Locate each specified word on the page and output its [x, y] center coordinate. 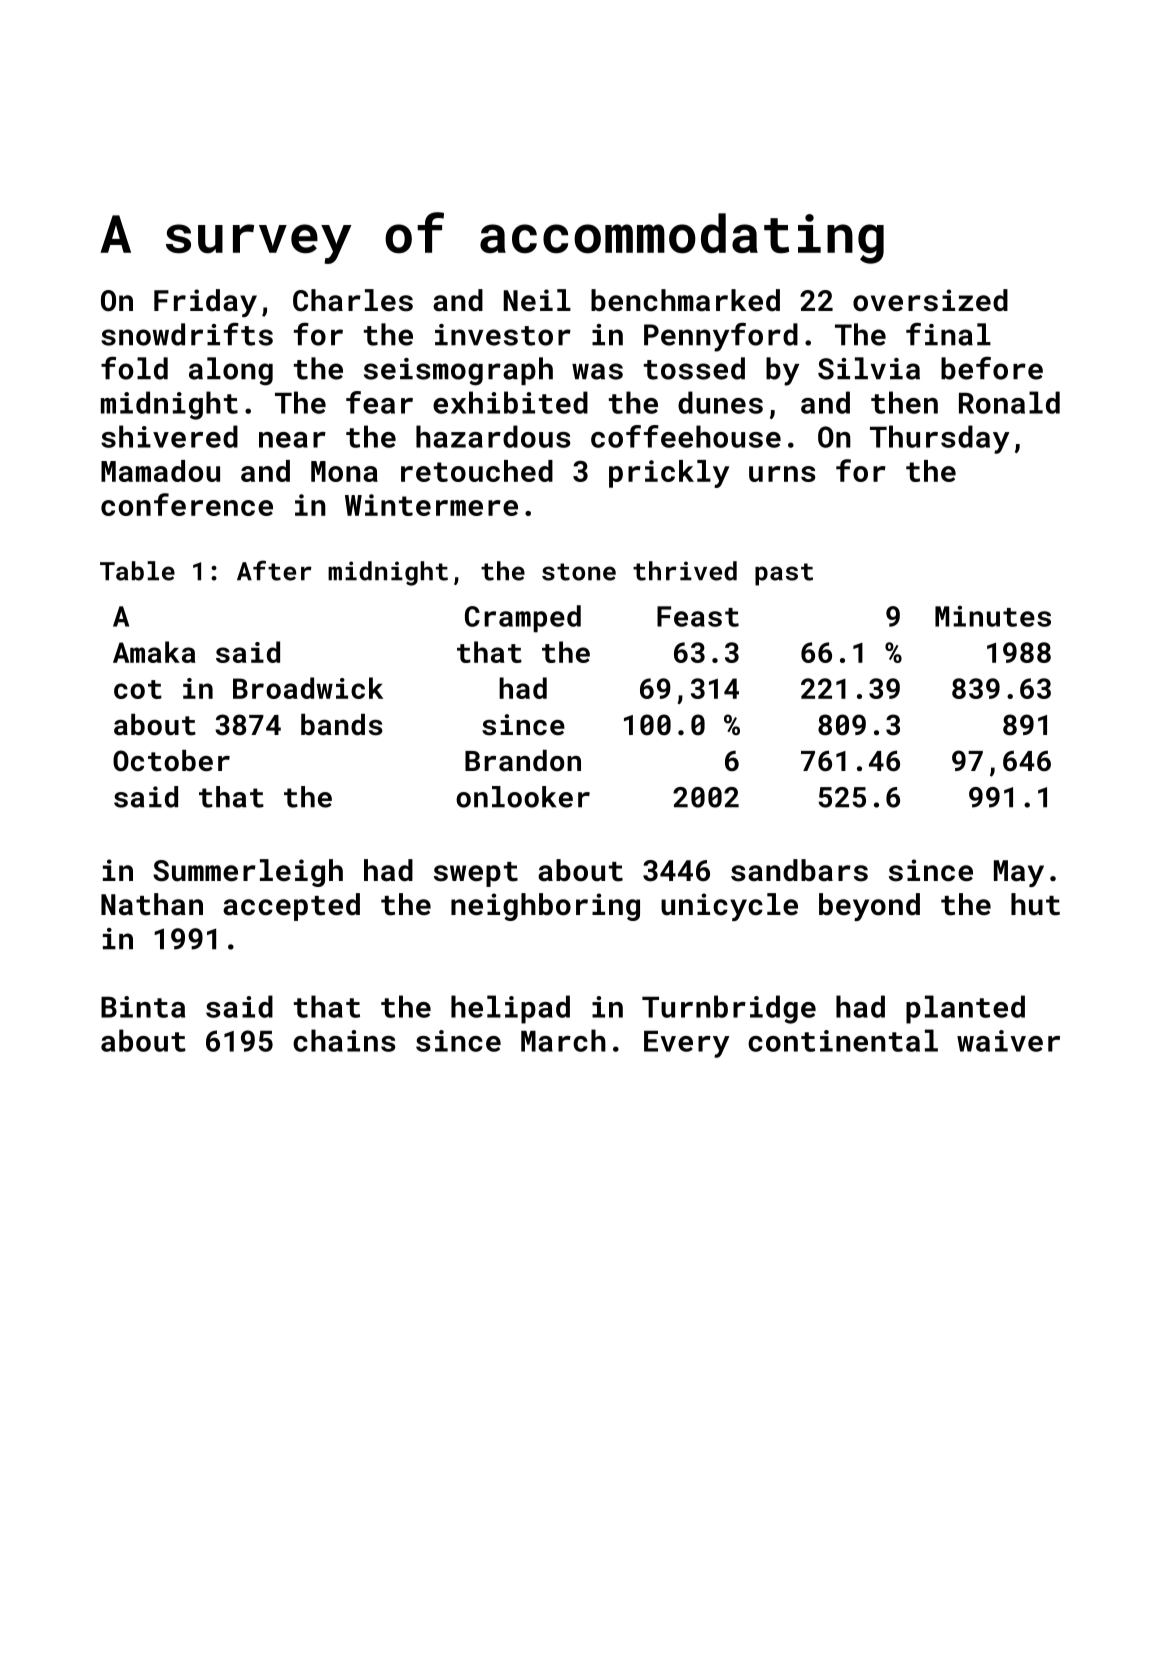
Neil [537, 300]
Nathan [152, 904]
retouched [477, 471]
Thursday [940, 439]
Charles [353, 300]
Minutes [993, 616]
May [1019, 873]
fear [379, 402]
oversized [930, 300]
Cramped [523, 618]
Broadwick [308, 688]
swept [476, 874]
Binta [143, 1007]
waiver [1008, 1041]
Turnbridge [729, 1009]
